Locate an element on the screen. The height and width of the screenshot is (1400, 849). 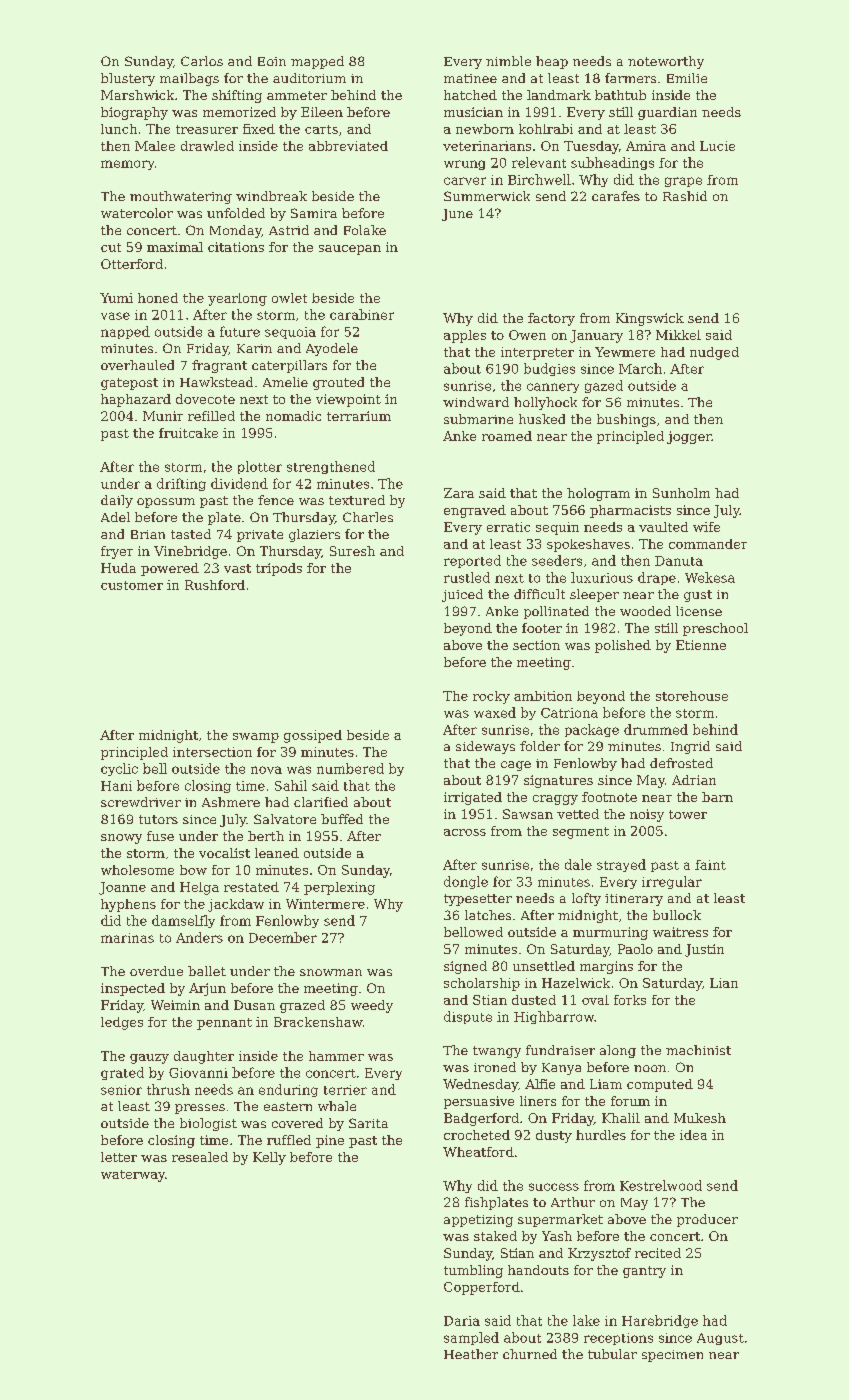
Heather is located at coordinates (471, 1354).
